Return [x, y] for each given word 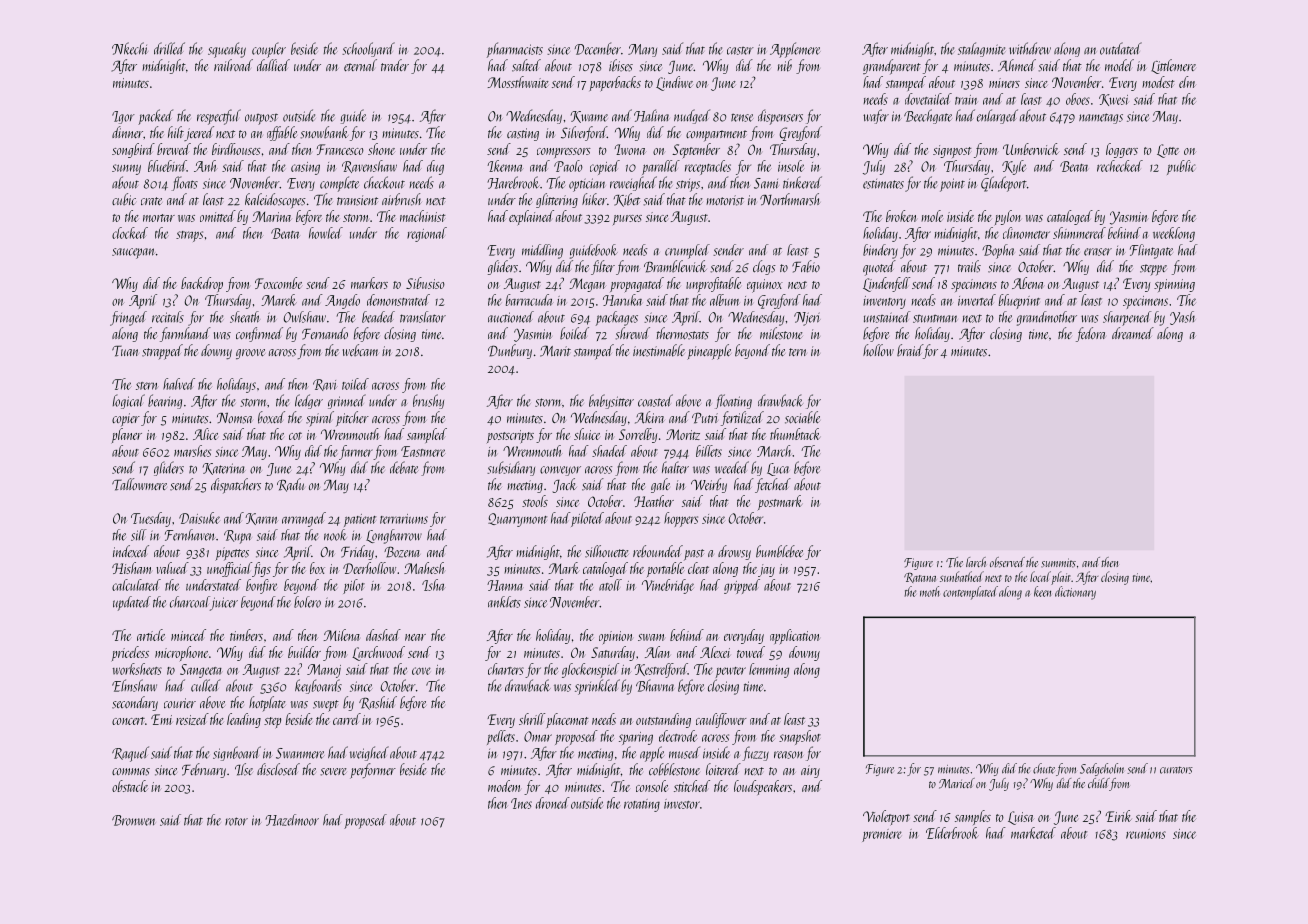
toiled [355, 384]
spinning [1174, 285]
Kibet [627, 200]
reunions [1146, 834]
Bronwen [133, 820]
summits [1058, 563]
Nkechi [129, 48]
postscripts [510, 436]
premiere [881, 835]
